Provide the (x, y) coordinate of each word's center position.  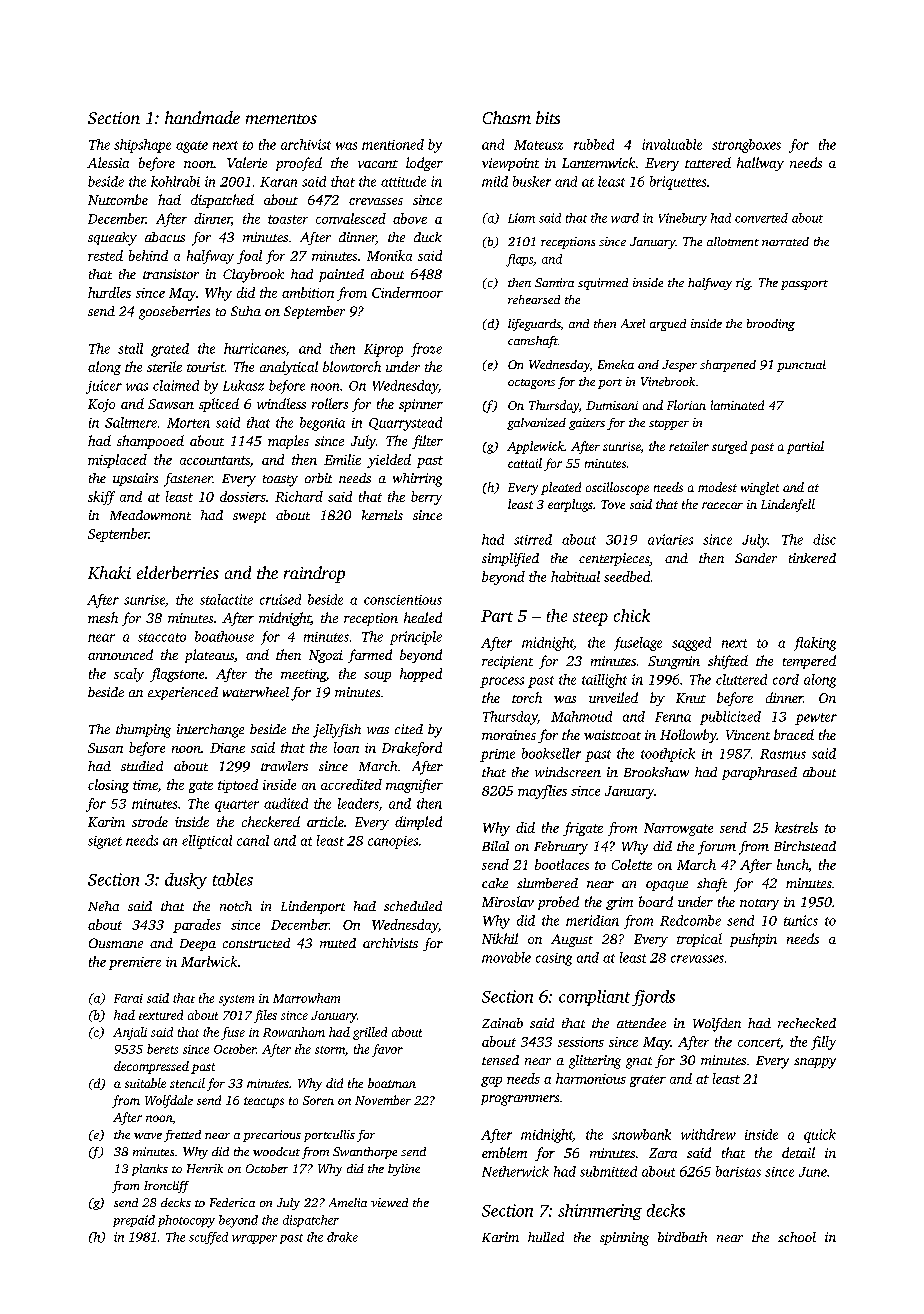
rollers (330, 403)
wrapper (254, 1239)
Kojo (101, 405)
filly (823, 1043)
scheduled (413, 906)
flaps (519, 260)
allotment (733, 241)
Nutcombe (118, 199)
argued (668, 325)
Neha (103, 906)
